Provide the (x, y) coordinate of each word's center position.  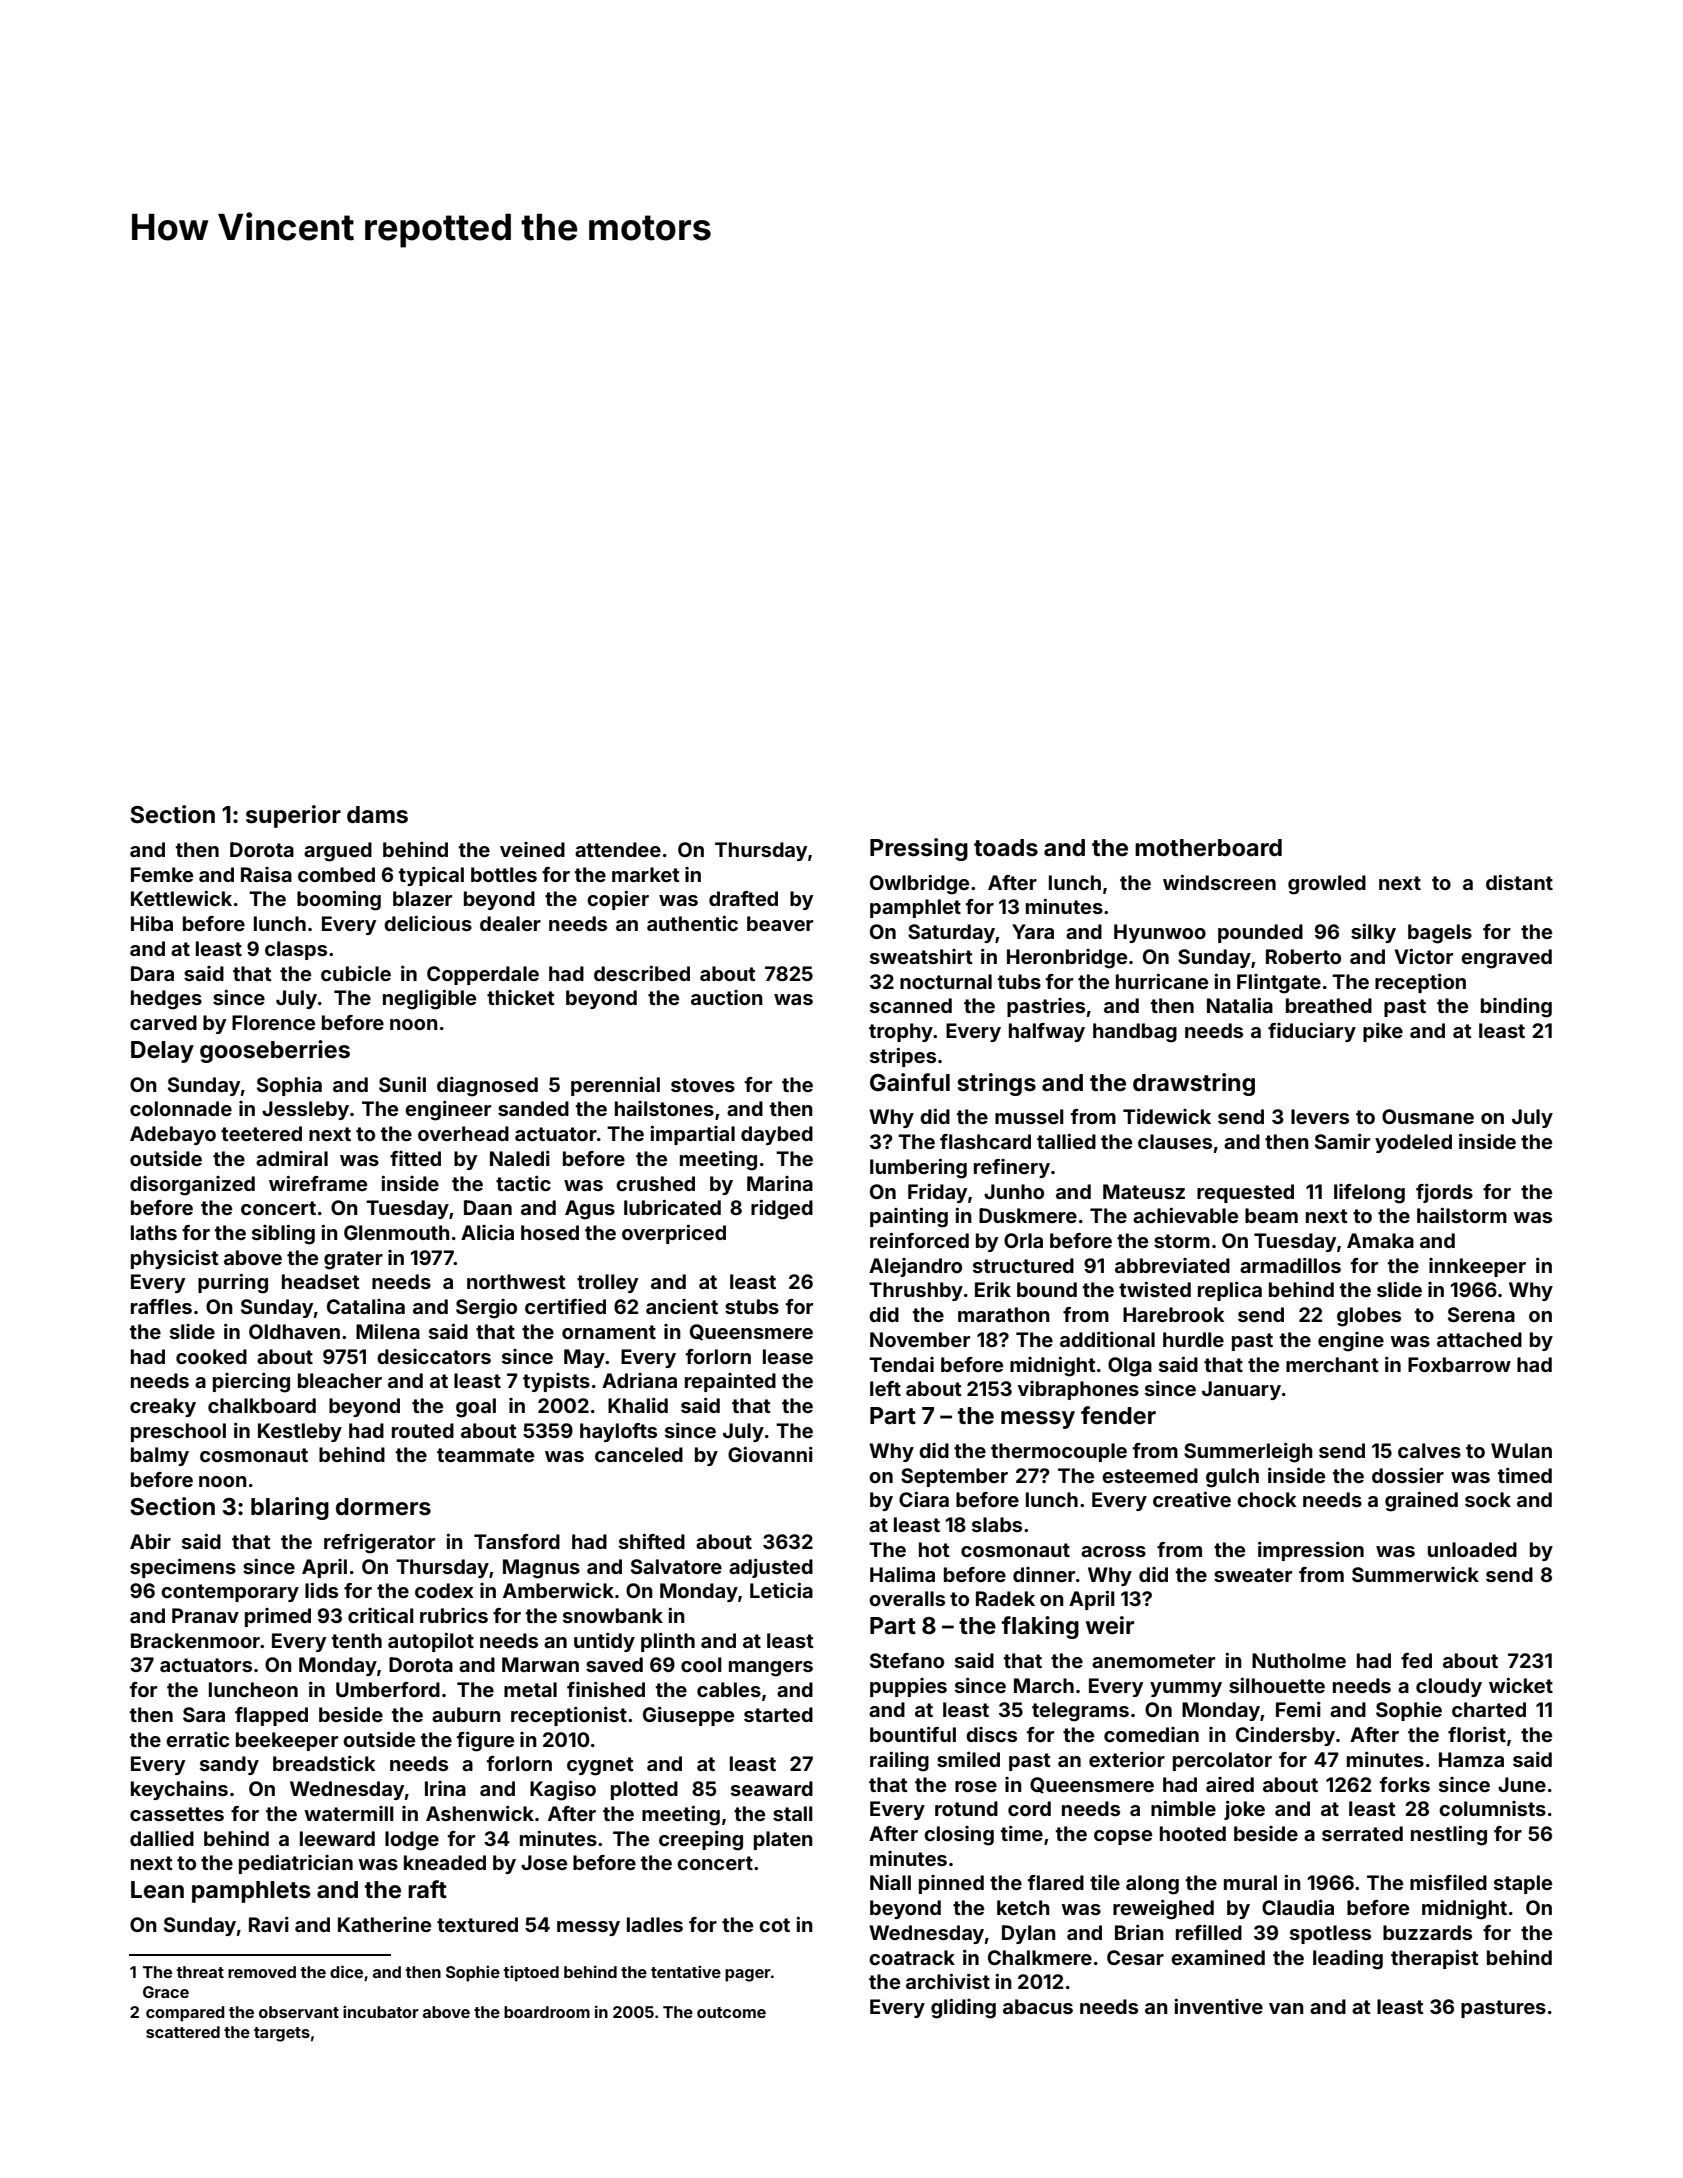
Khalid (638, 1405)
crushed (655, 1183)
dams (377, 815)
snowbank (613, 1615)
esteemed (1150, 1475)
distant (1519, 882)
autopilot (431, 1642)
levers (1320, 1116)
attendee (618, 849)
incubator (381, 2011)
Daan (488, 1207)
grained (1421, 1502)
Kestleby (300, 1432)
